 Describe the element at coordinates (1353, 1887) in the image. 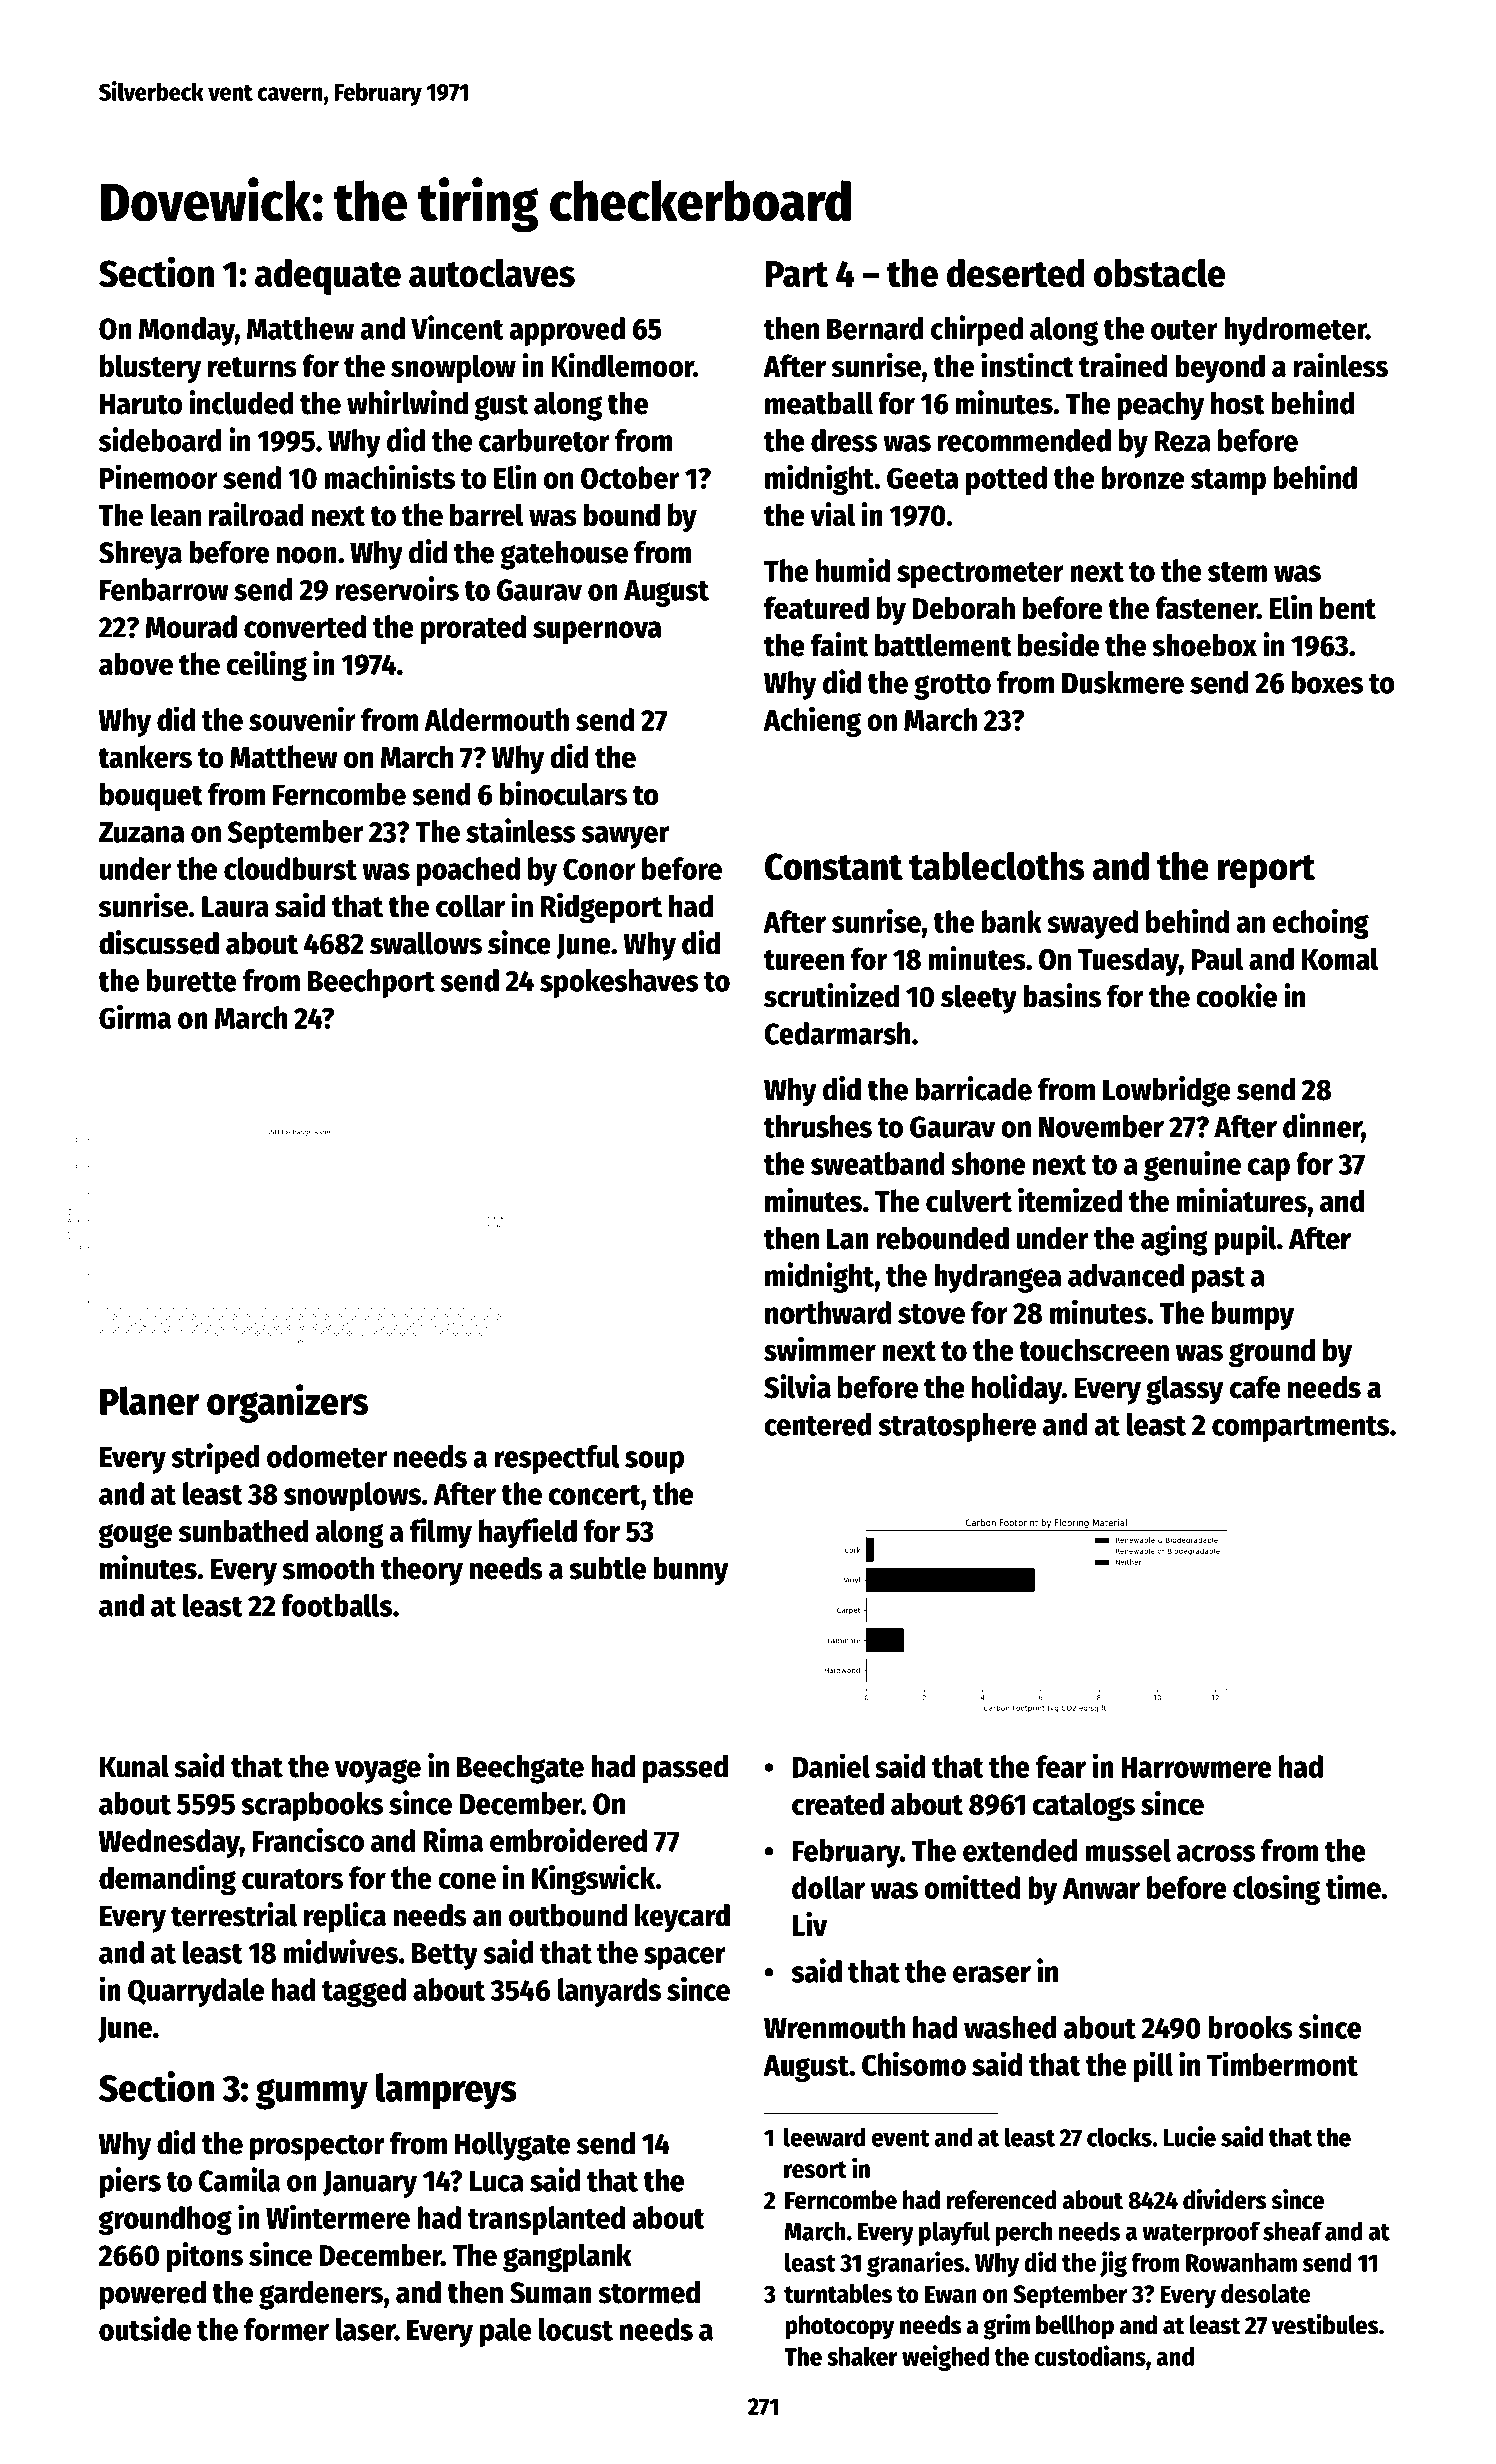

I see `time` at that location.
